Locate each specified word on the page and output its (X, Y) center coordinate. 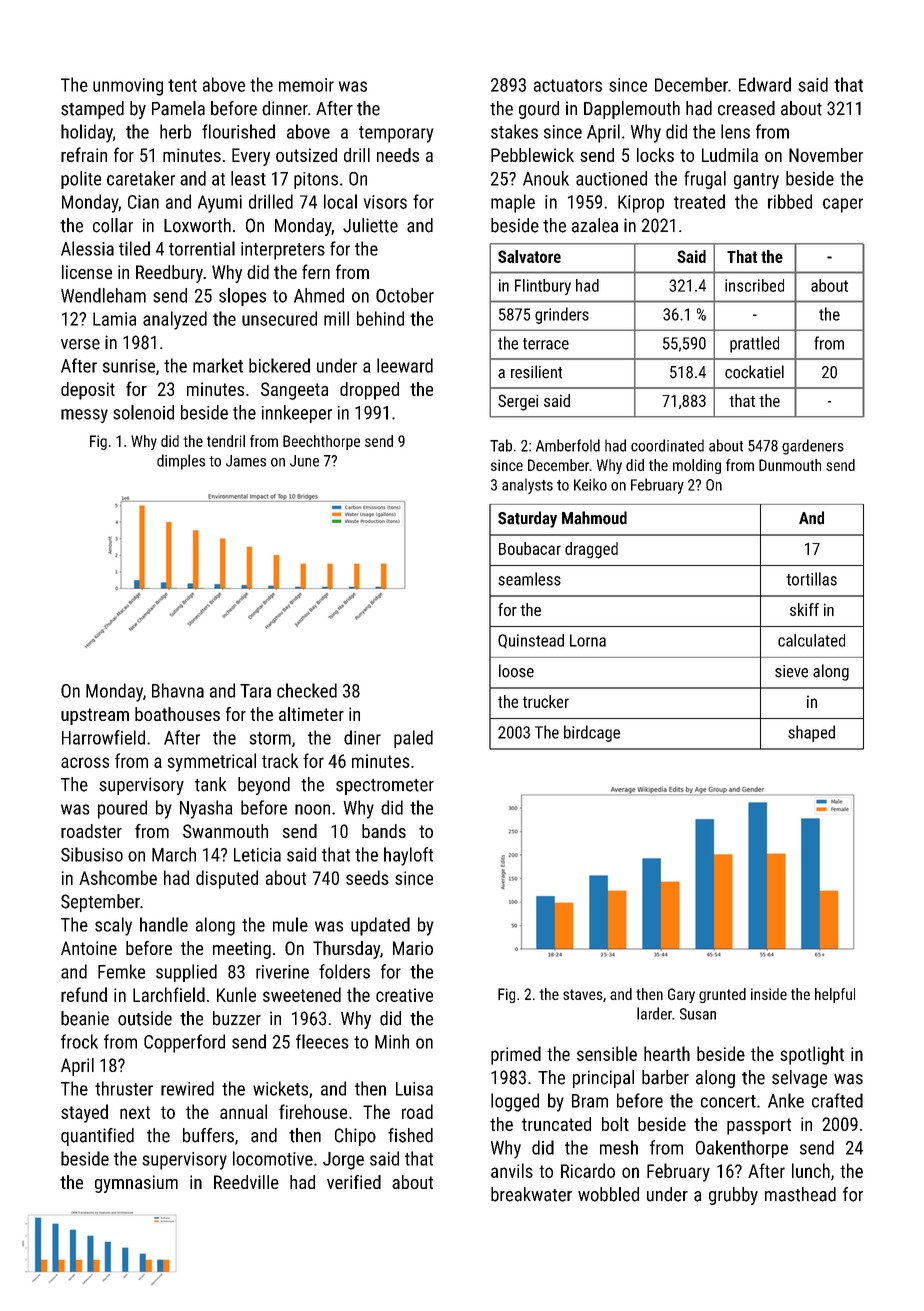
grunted (722, 995)
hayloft (408, 856)
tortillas (811, 579)
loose (516, 671)
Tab (501, 445)
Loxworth (197, 225)
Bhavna (178, 690)
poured (122, 809)
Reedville (246, 1182)
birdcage (592, 733)
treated (699, 201)
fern (316, 271)
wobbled (608, 1194)
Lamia (114, 319)
